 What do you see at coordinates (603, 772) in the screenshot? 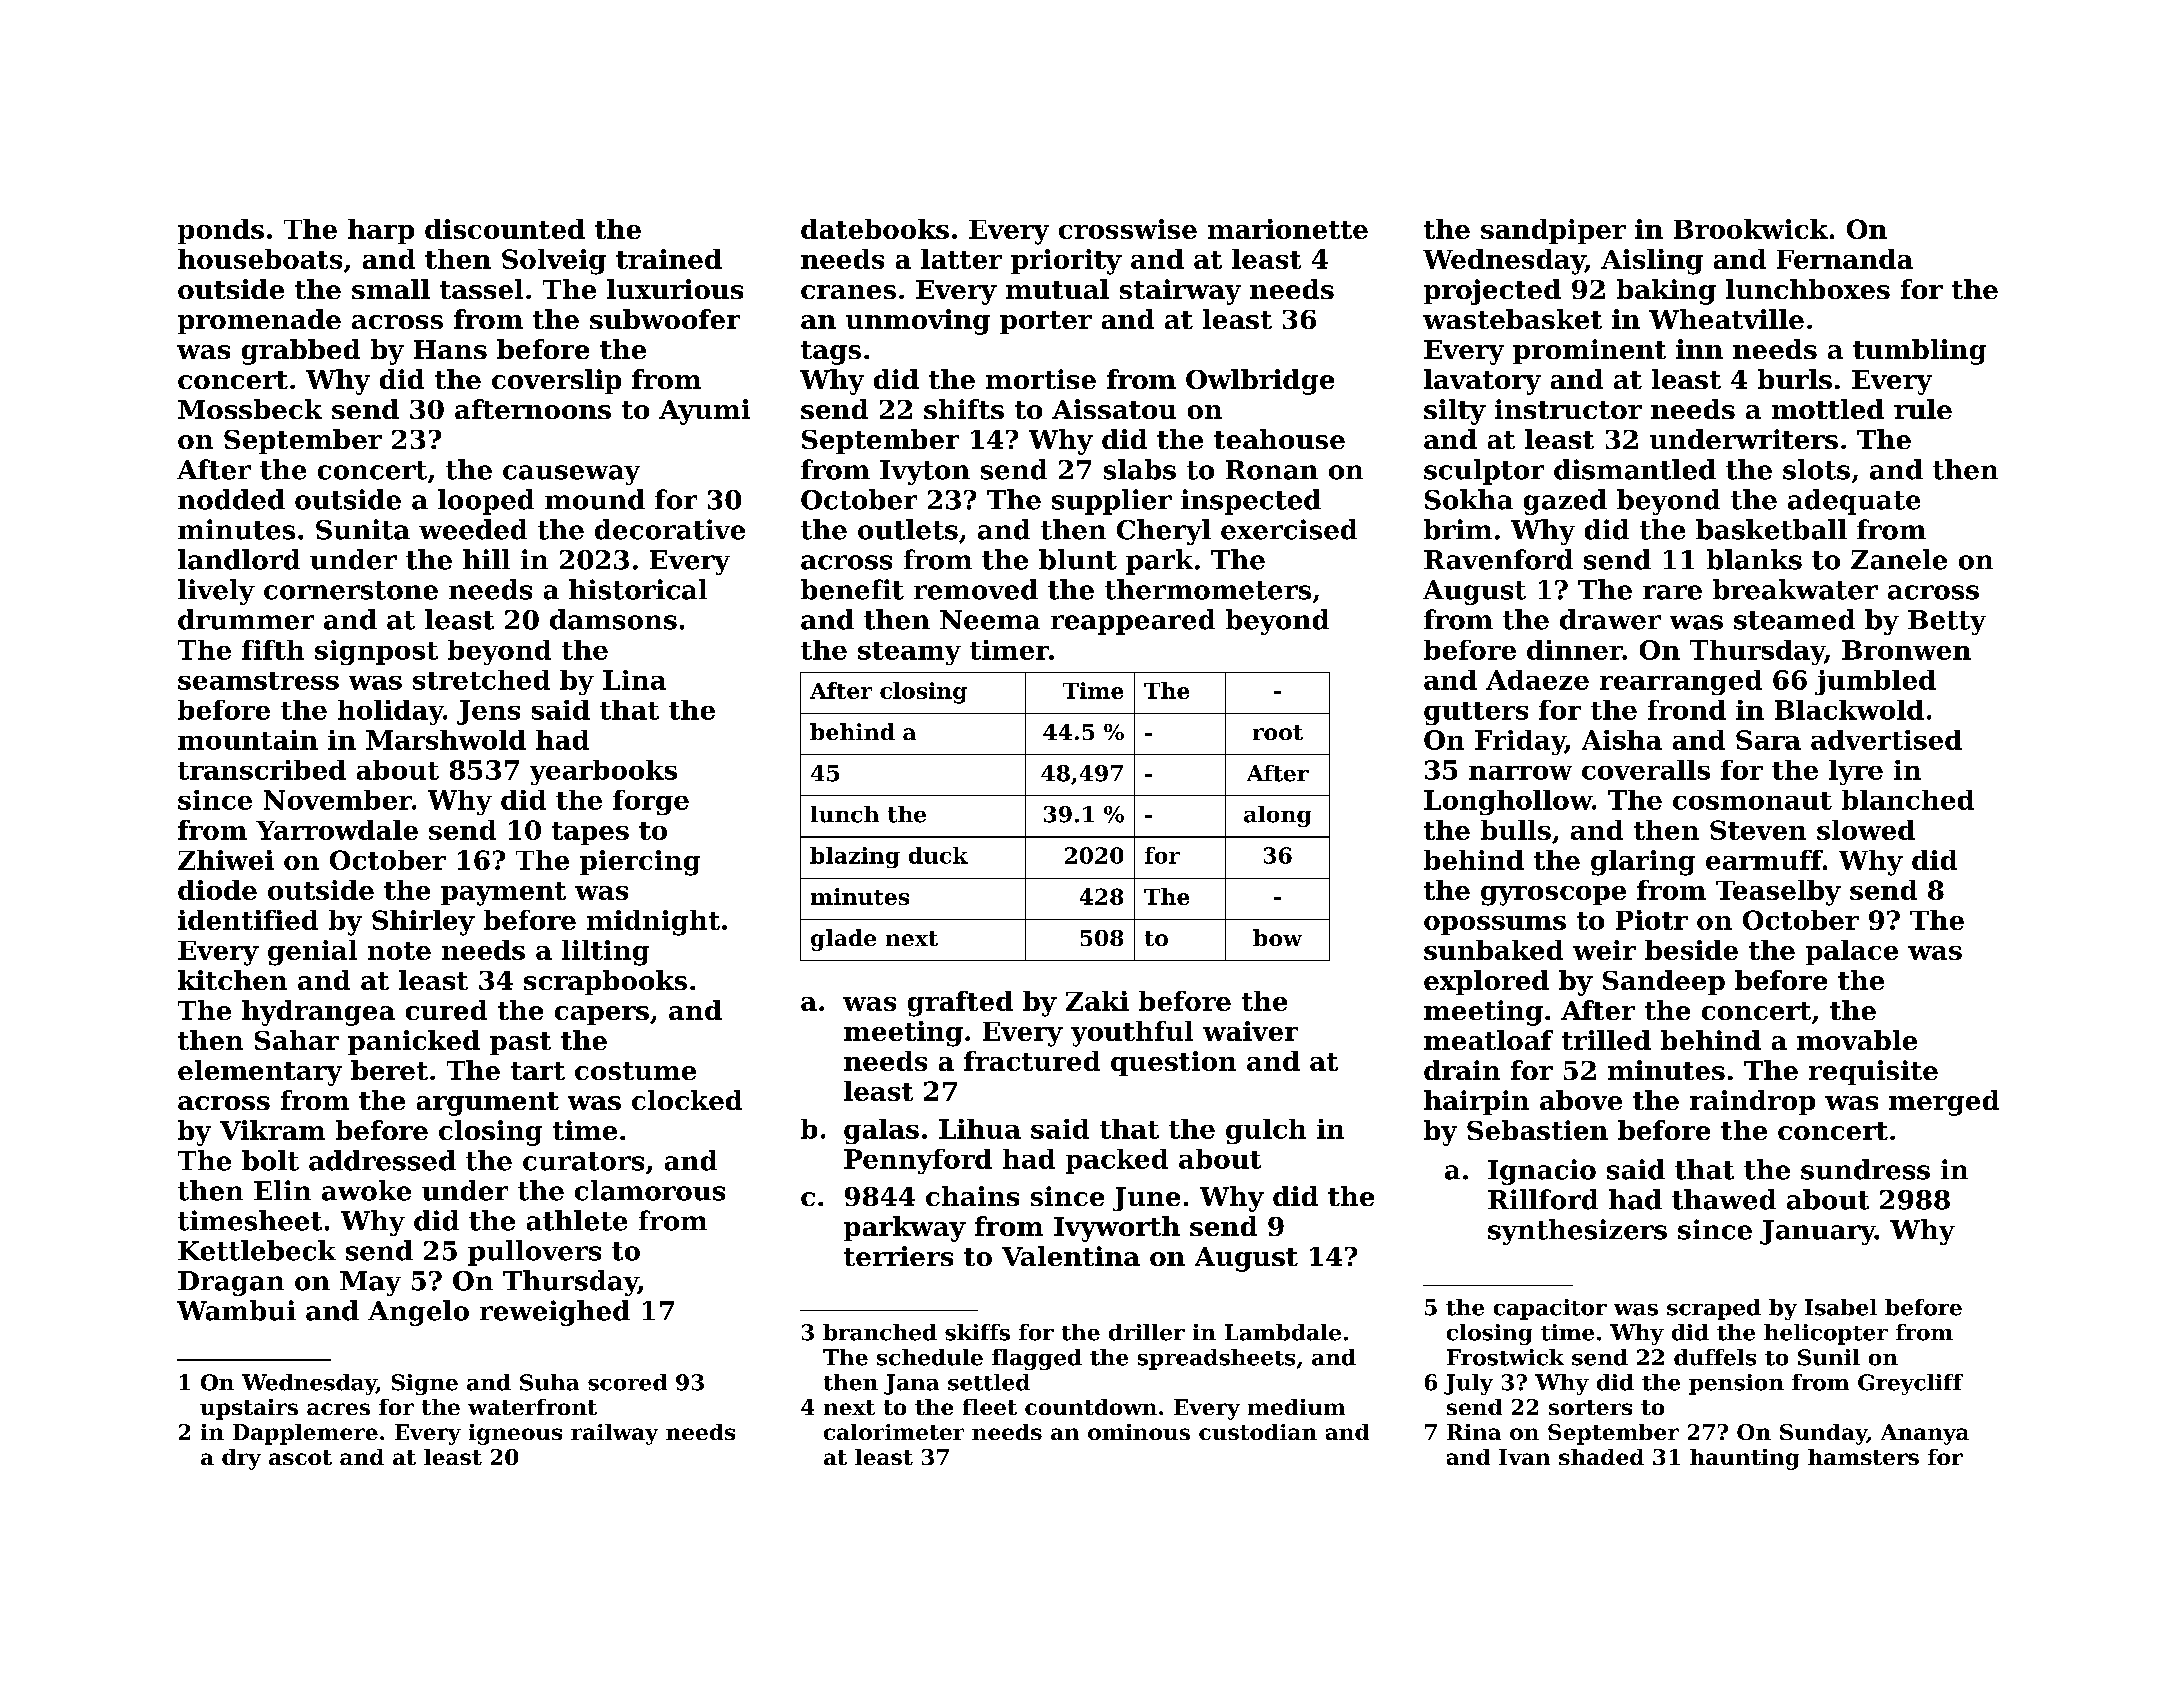
I see `yearbooks` at bounding box center [603, 772].
